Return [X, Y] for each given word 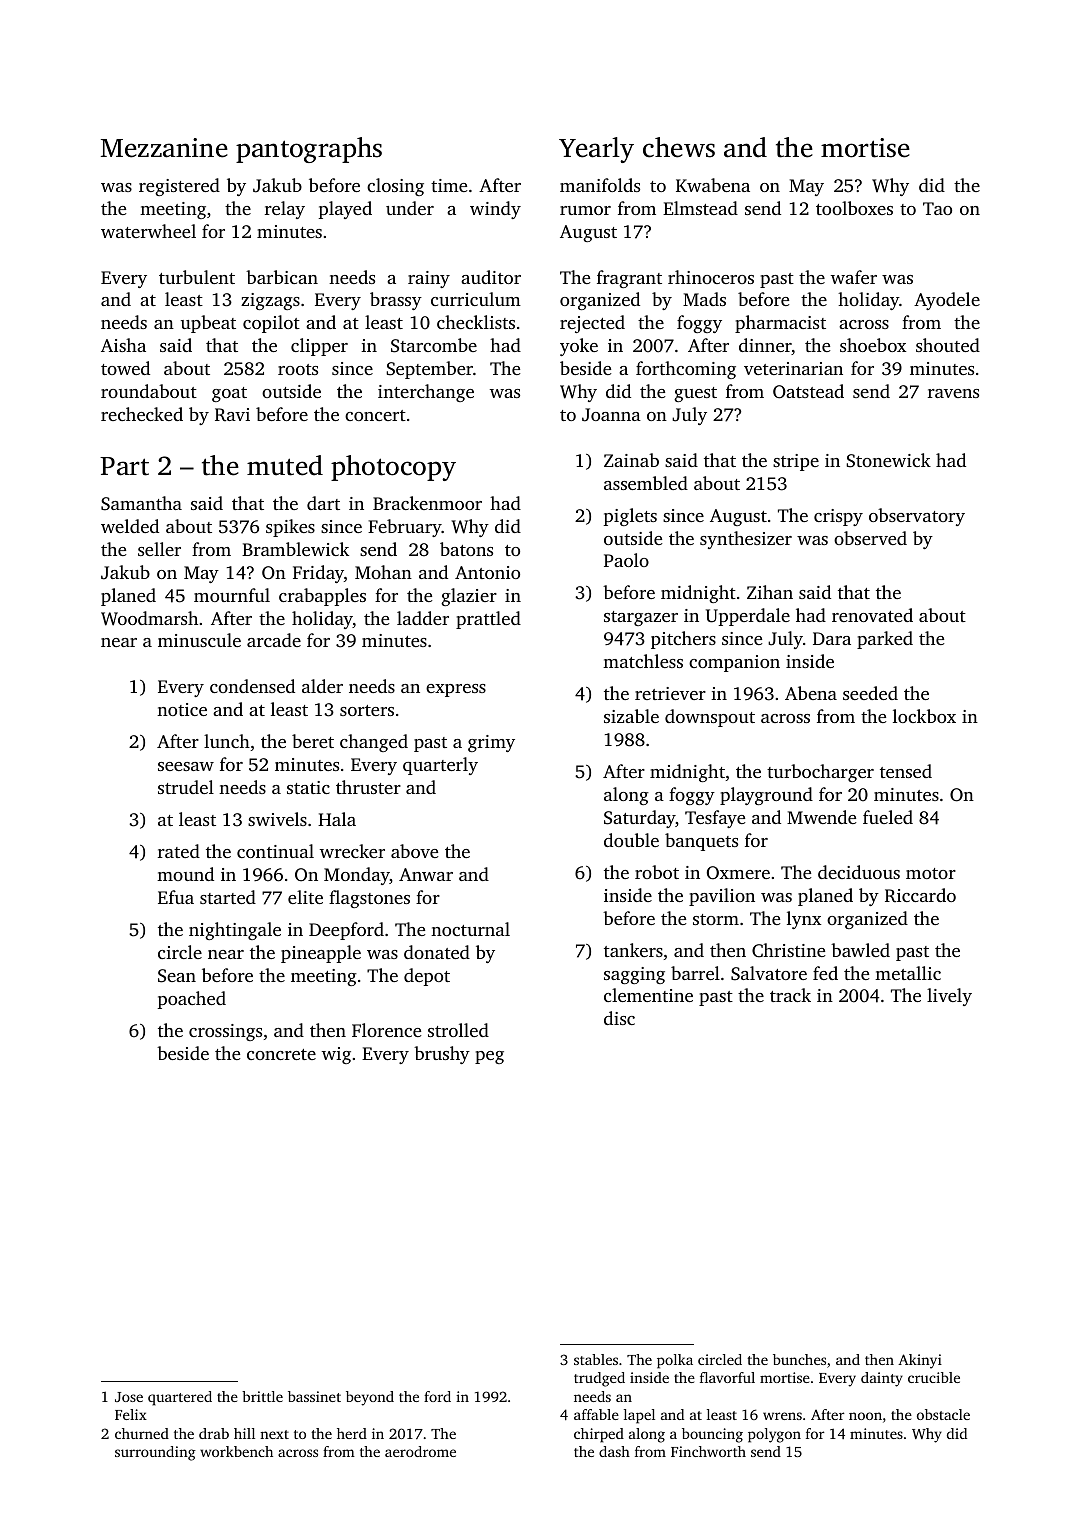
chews [679, 147]
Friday [318, 574]
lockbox [924, 716]
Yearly [596, 150]
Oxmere [738, 873]
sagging [634, 975]
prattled [488, 620]
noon [865, 1416]
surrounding [155, 1453]
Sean [177, 976]
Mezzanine [164, 148]
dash [614, 1451]
